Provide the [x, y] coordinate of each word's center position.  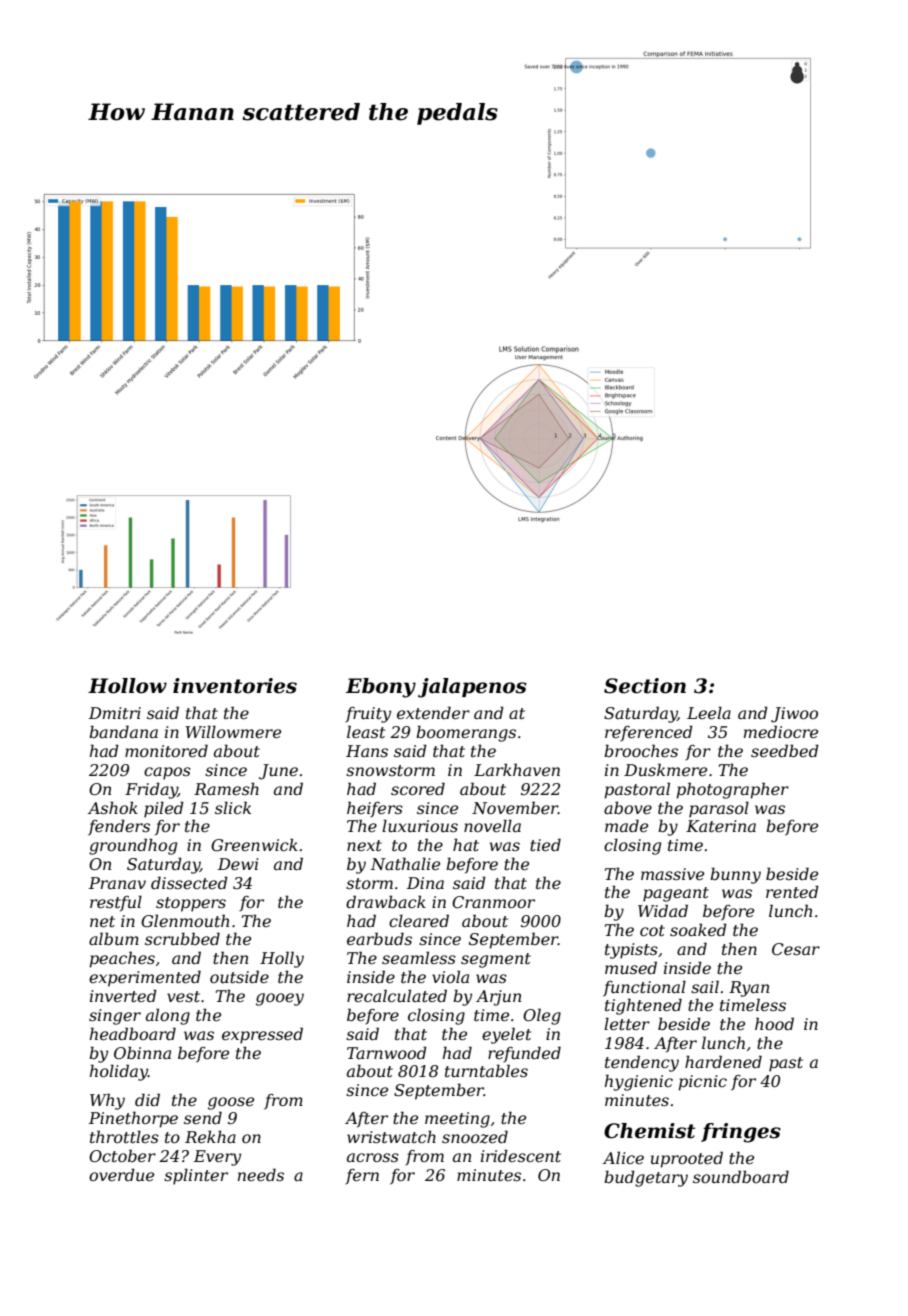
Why [107, 1101]
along [168, 1016]
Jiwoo [794, 715]
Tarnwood [387, 1052]
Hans [367, 751]
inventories [235, 686]
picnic [703, 1083]
